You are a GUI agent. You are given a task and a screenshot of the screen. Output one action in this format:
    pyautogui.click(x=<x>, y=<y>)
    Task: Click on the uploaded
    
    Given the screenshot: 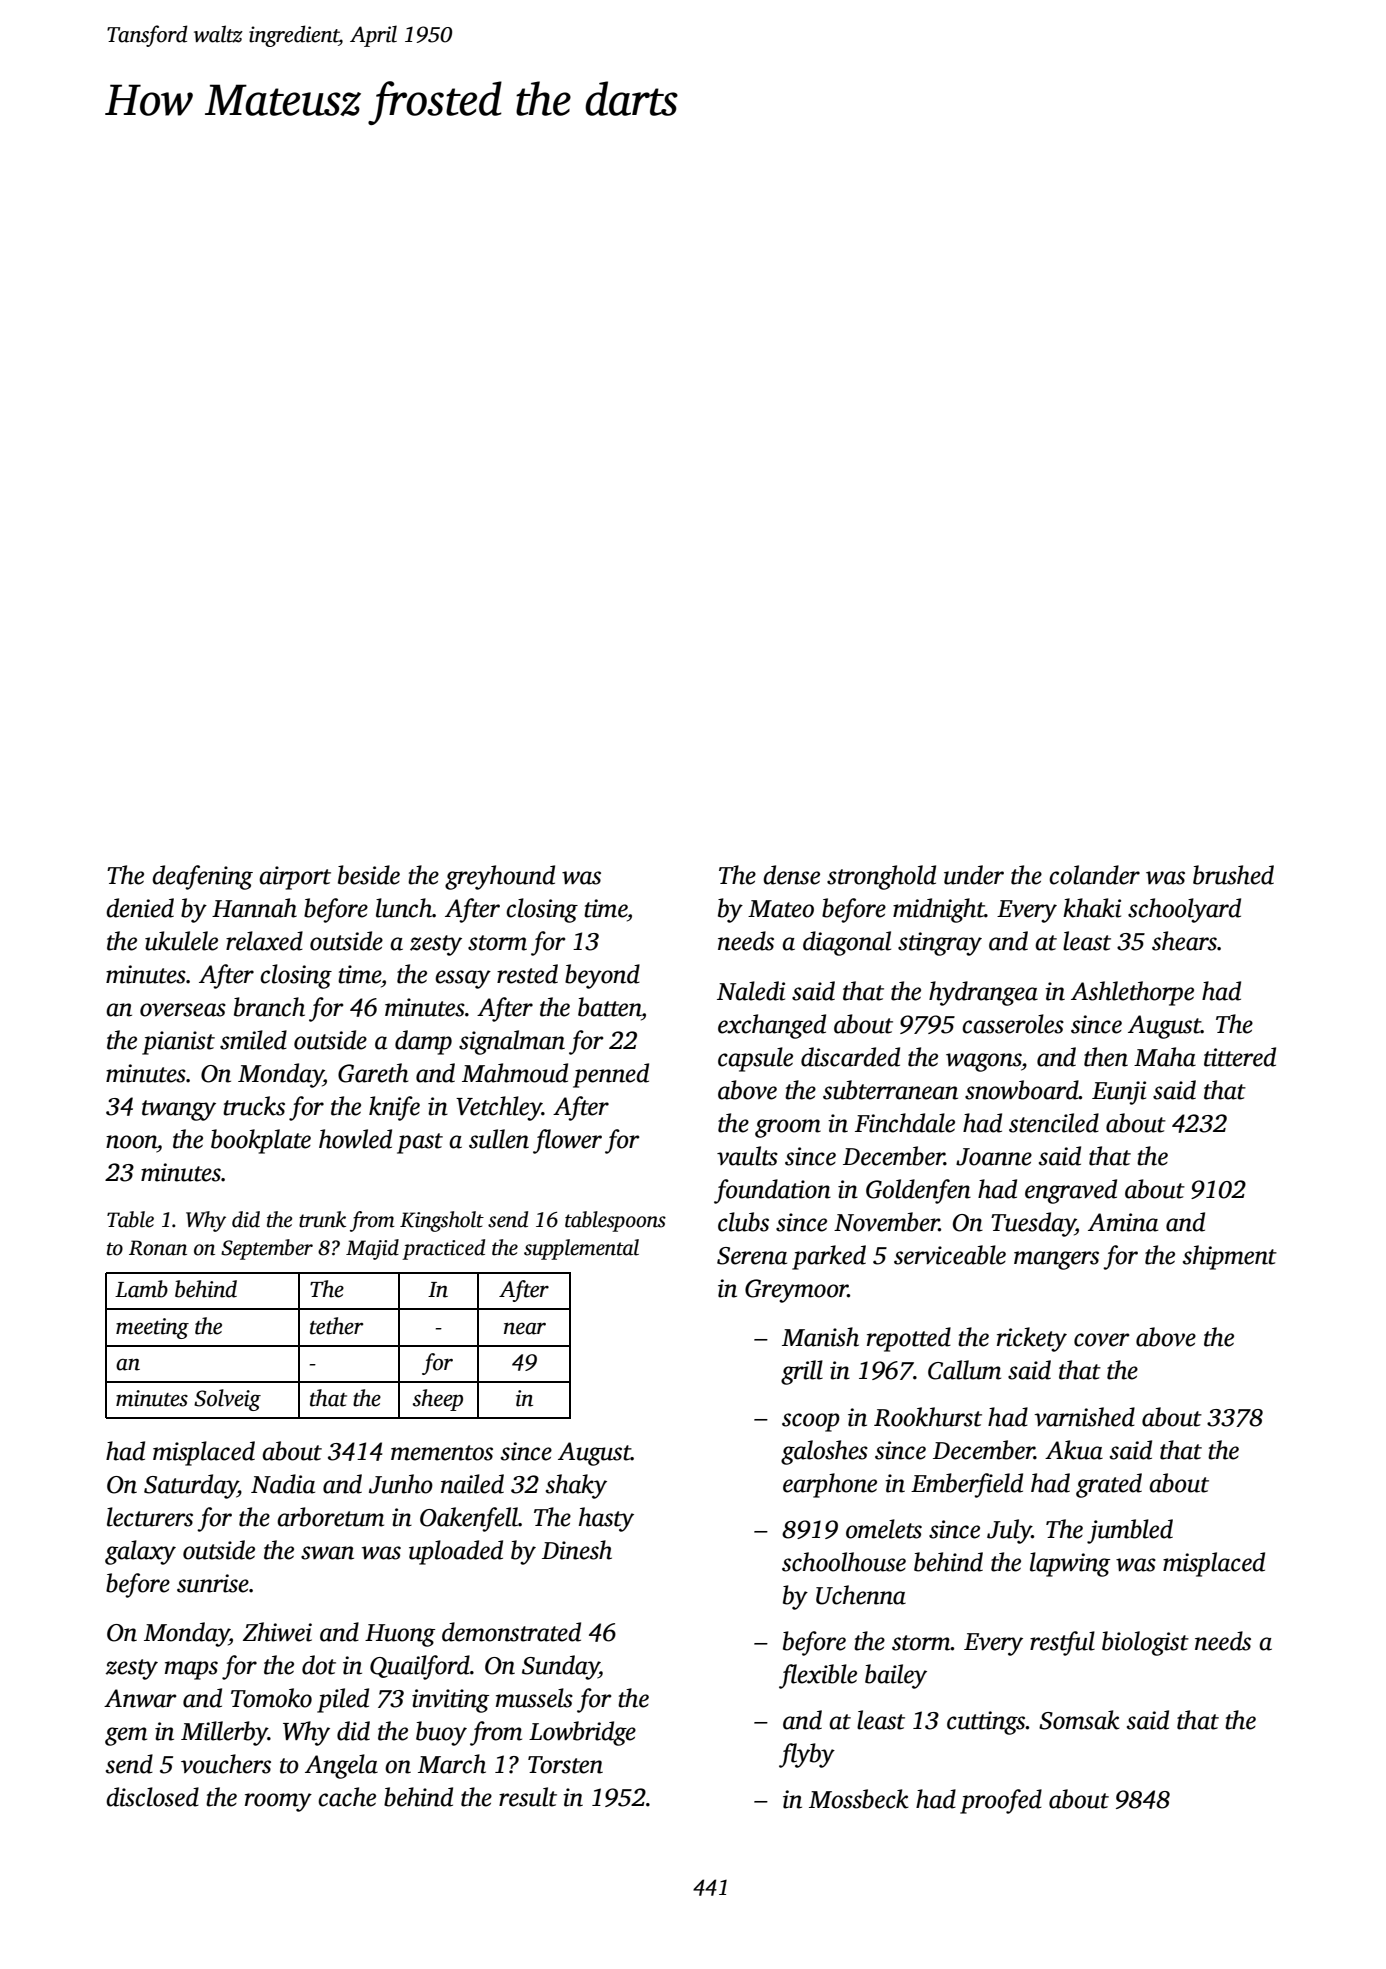 What is the action you would take?
    pyautogui.click(x=456, y=1552)
